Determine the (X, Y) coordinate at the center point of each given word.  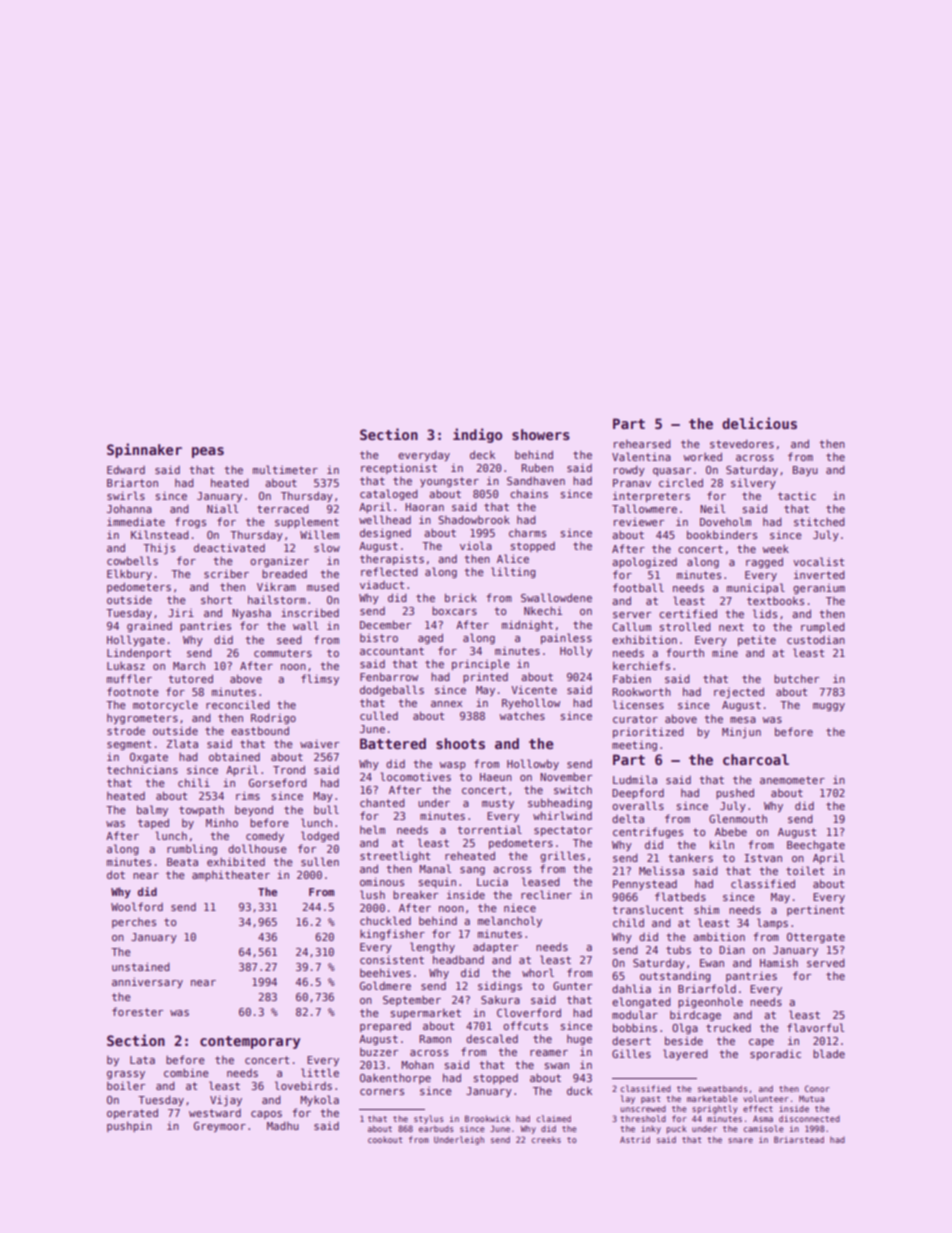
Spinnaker (144, 450)
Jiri (181, 612)
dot (116, 874)
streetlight (395, 856)
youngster (449, 482)
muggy (829, 707)
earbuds (436, 1128)
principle (481, 664)
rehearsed (642, 443)
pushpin (129, 1126)
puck (676, 1129)
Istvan (763, 858)
